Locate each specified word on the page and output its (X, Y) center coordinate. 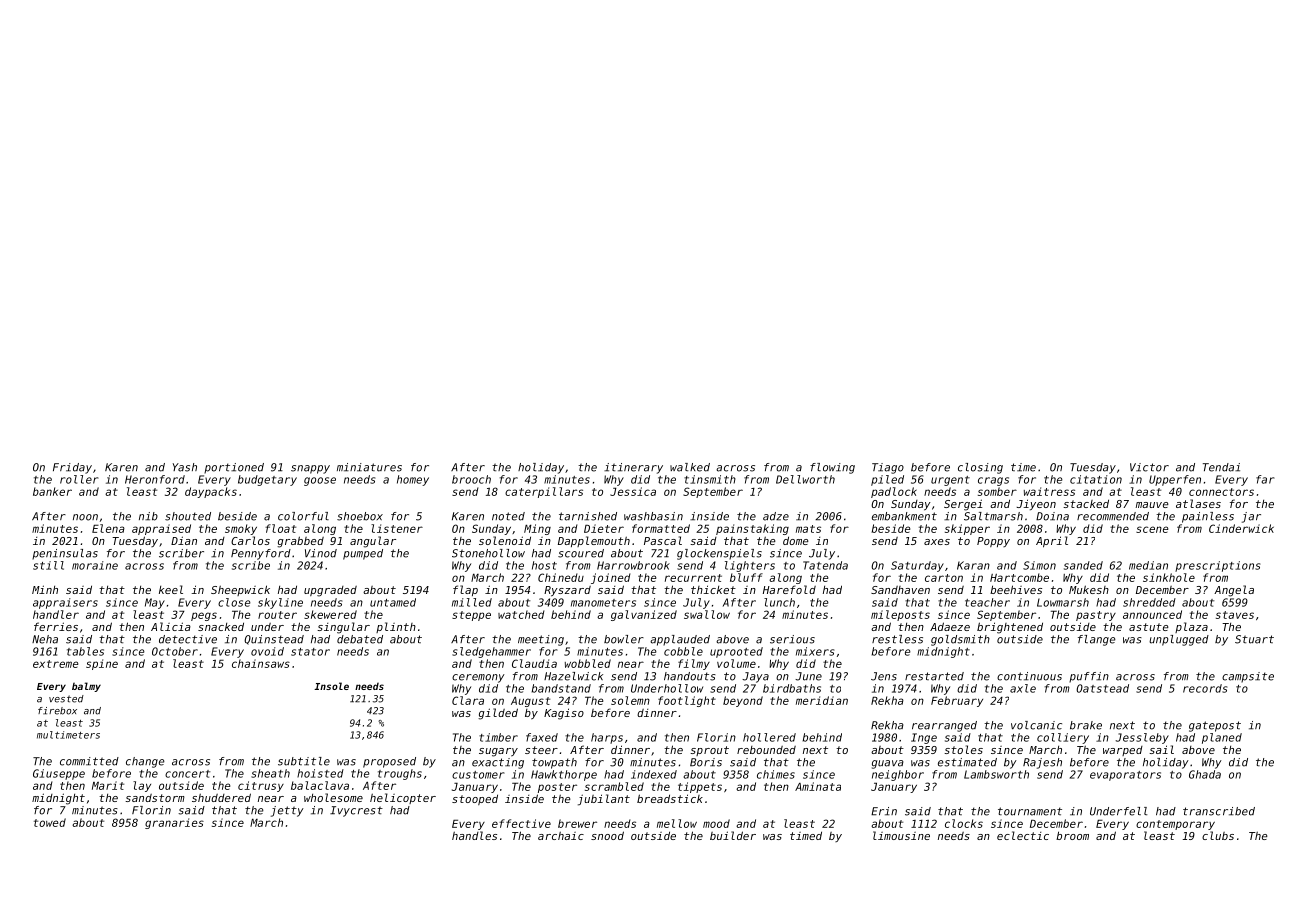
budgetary (267, 480)
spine (102, 664)
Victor (1149, 467)
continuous (1029, 676)
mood (716, 823)
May (155, 603)
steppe (471, 616)
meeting (541, 640)
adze (776, 516)
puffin (1089, 677)
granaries (174, 823)
